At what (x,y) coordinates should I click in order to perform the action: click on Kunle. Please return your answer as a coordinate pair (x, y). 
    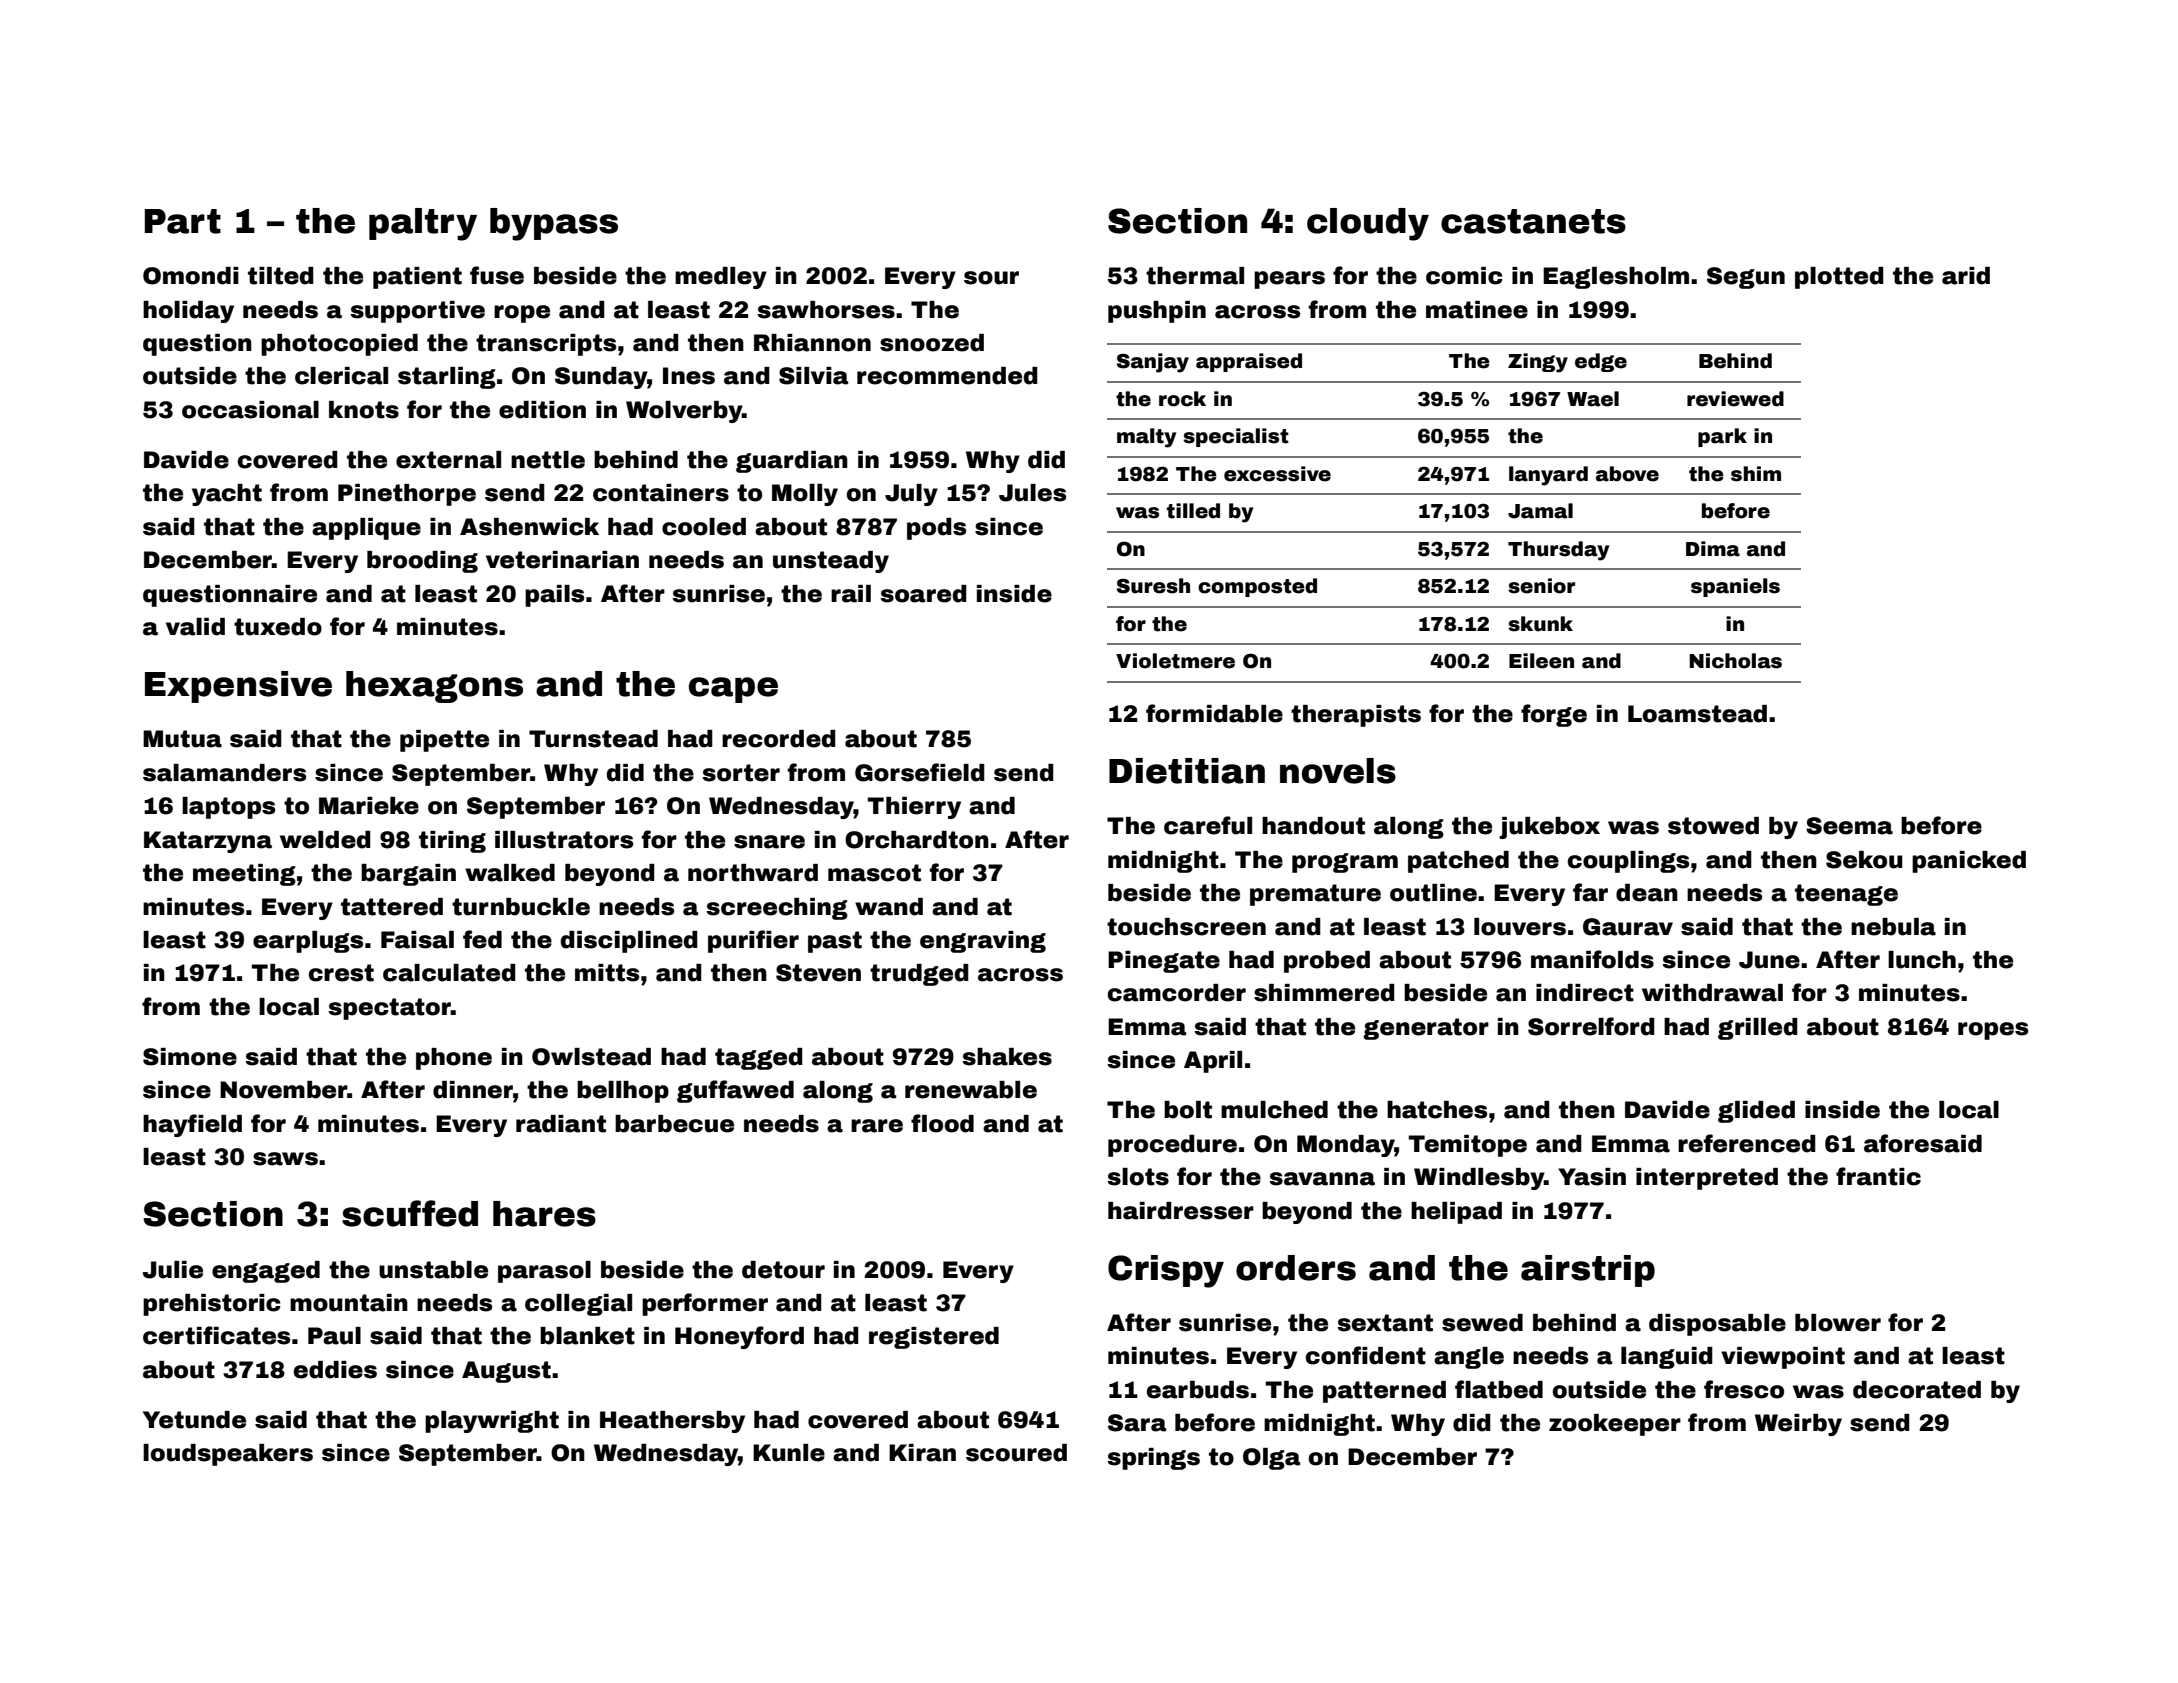
    Looking at the image, I should click on (789, 1453).
